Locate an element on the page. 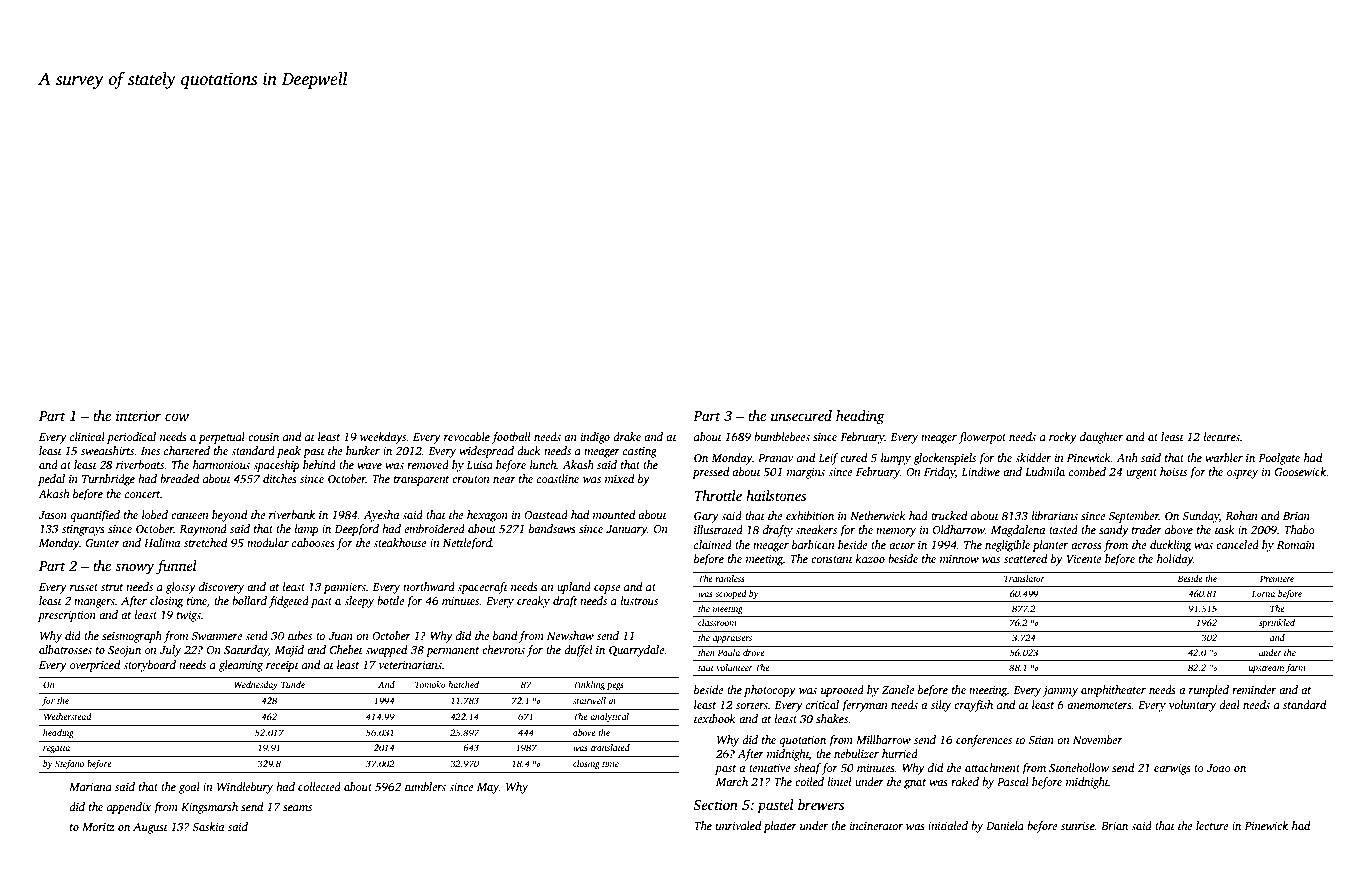  crayfish is located at coordinates (973, 706).
